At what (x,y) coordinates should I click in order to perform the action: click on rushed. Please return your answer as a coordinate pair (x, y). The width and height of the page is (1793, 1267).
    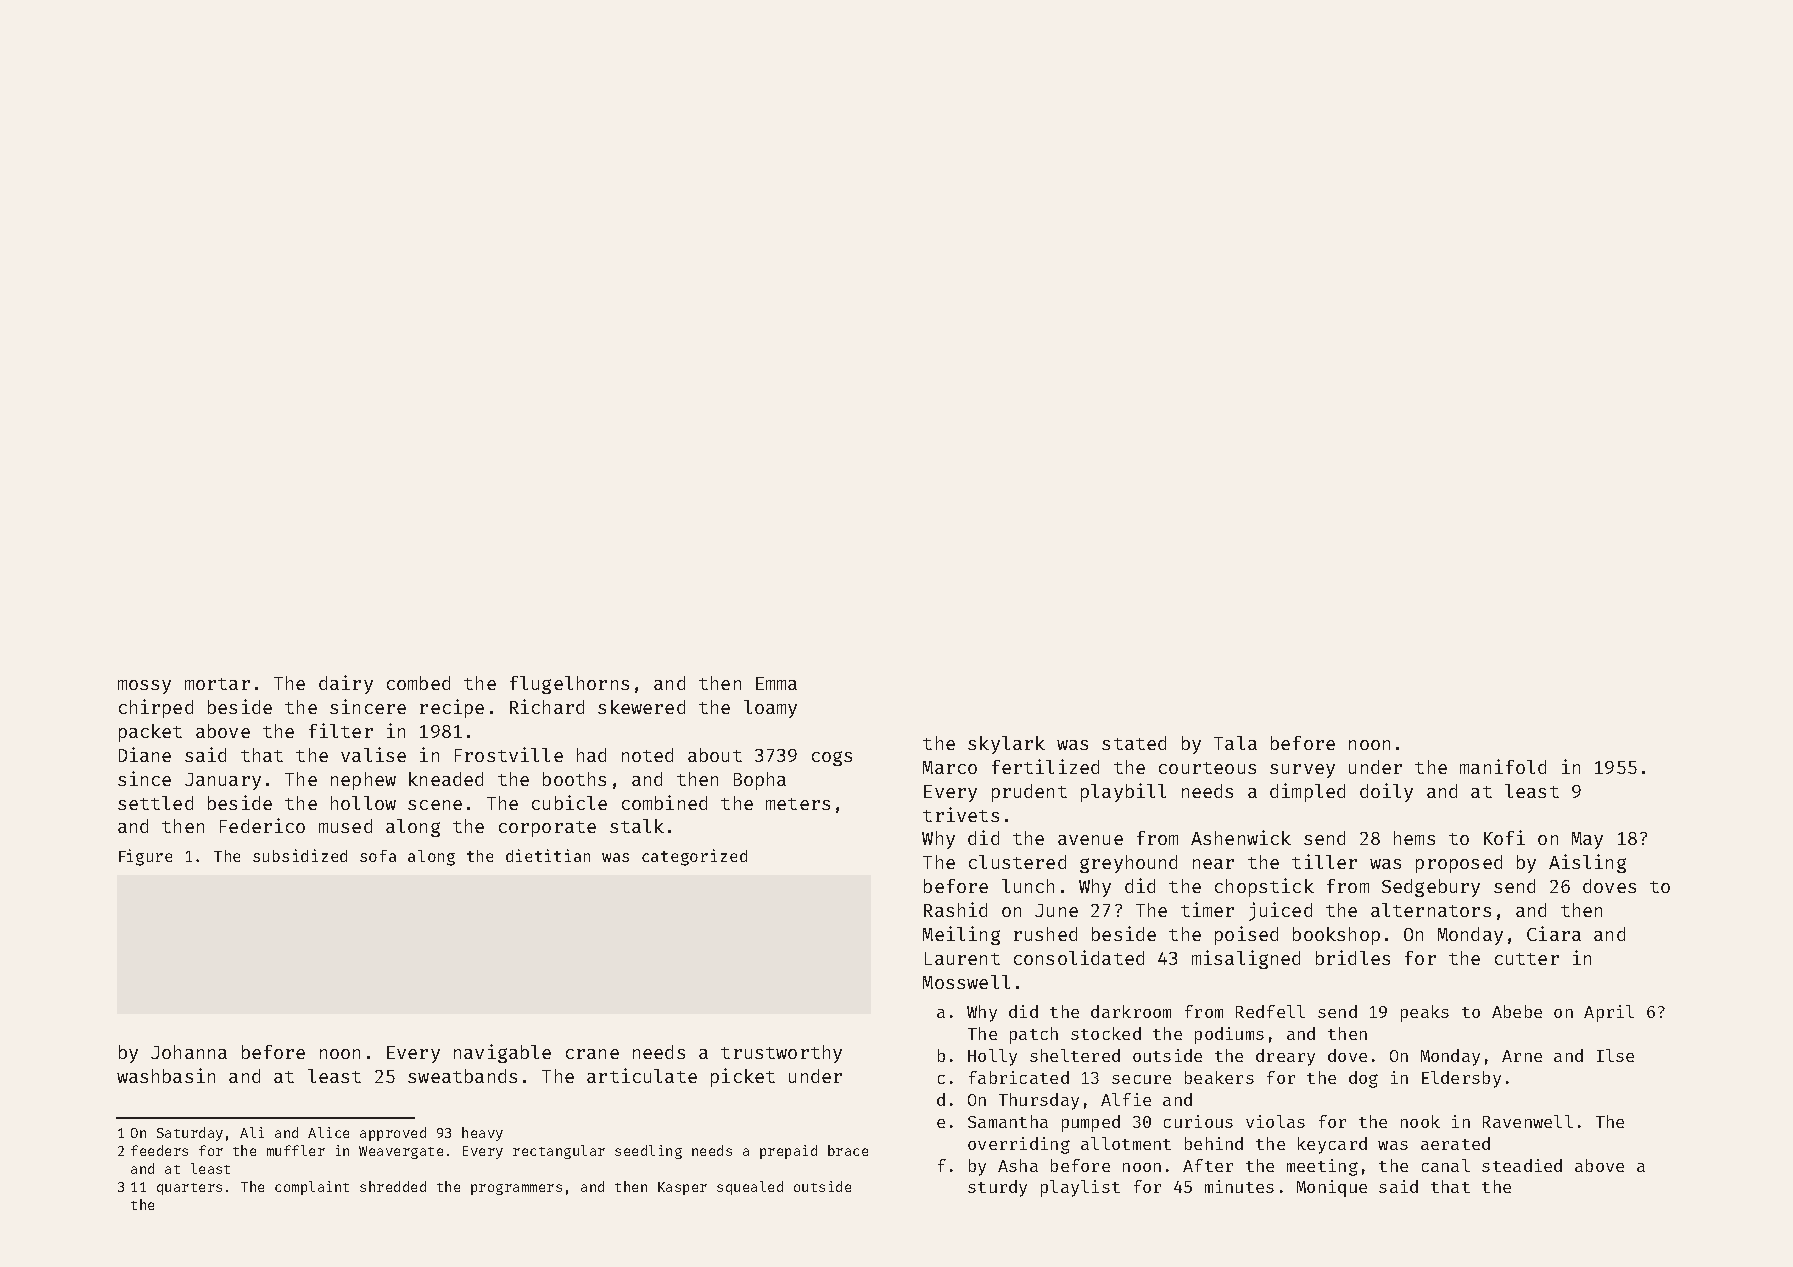
    Looking at the image, I should click on (1045, 934).
